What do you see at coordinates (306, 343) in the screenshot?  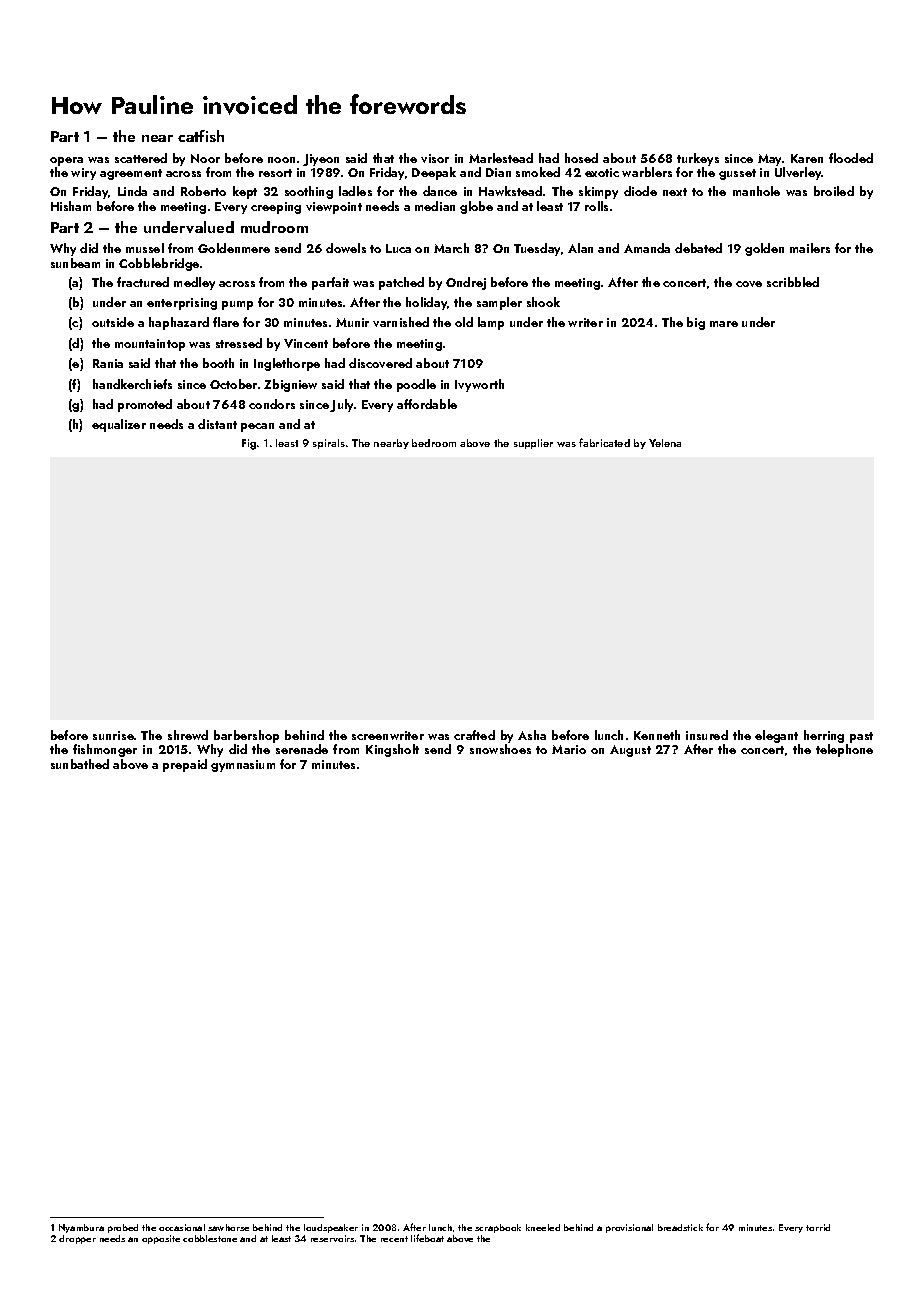 I see `Vincent` at bounding box center [306, 343].
